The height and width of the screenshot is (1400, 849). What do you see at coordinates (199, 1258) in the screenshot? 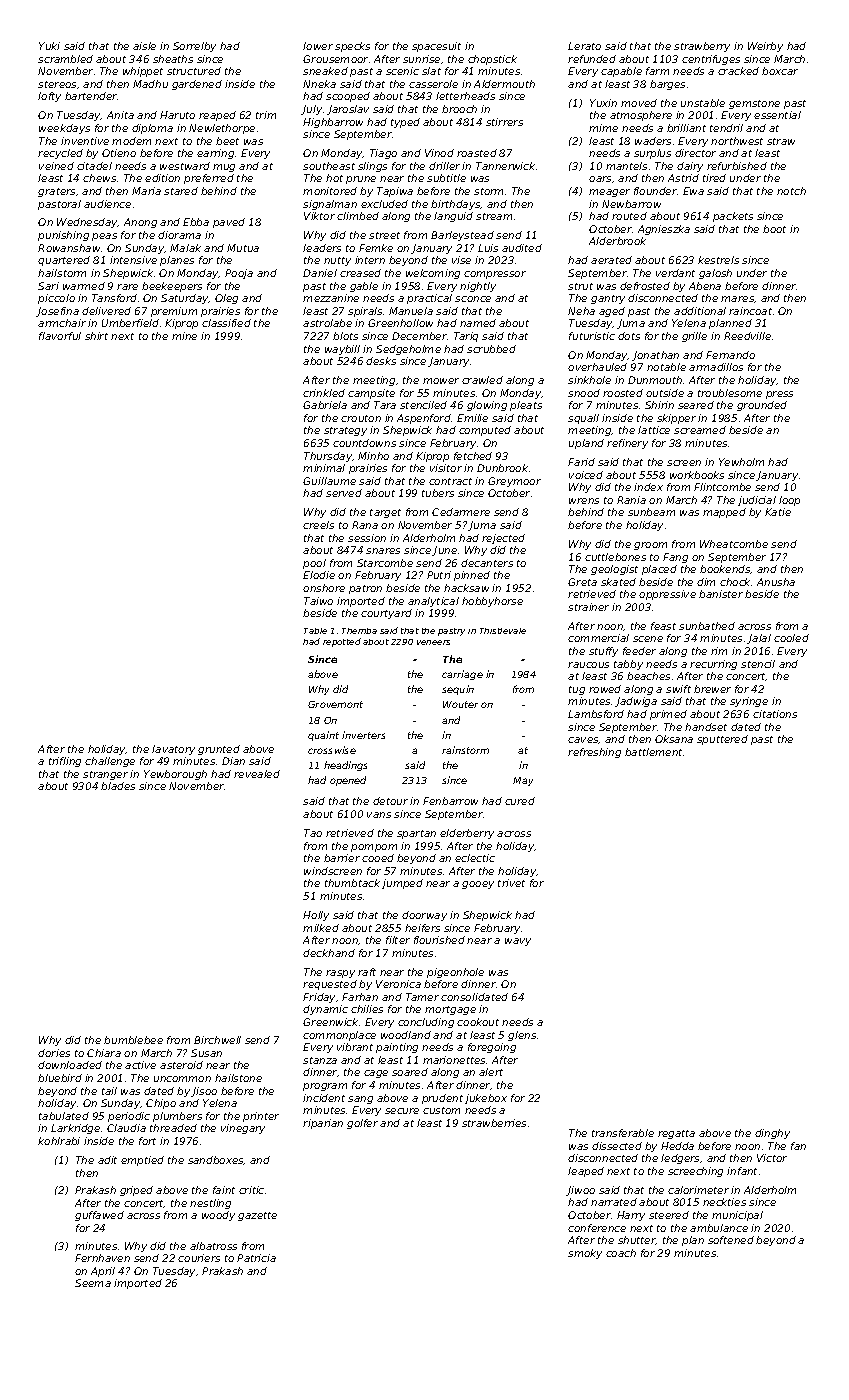
I see `couriers` at bounding box center [199, 1258].
